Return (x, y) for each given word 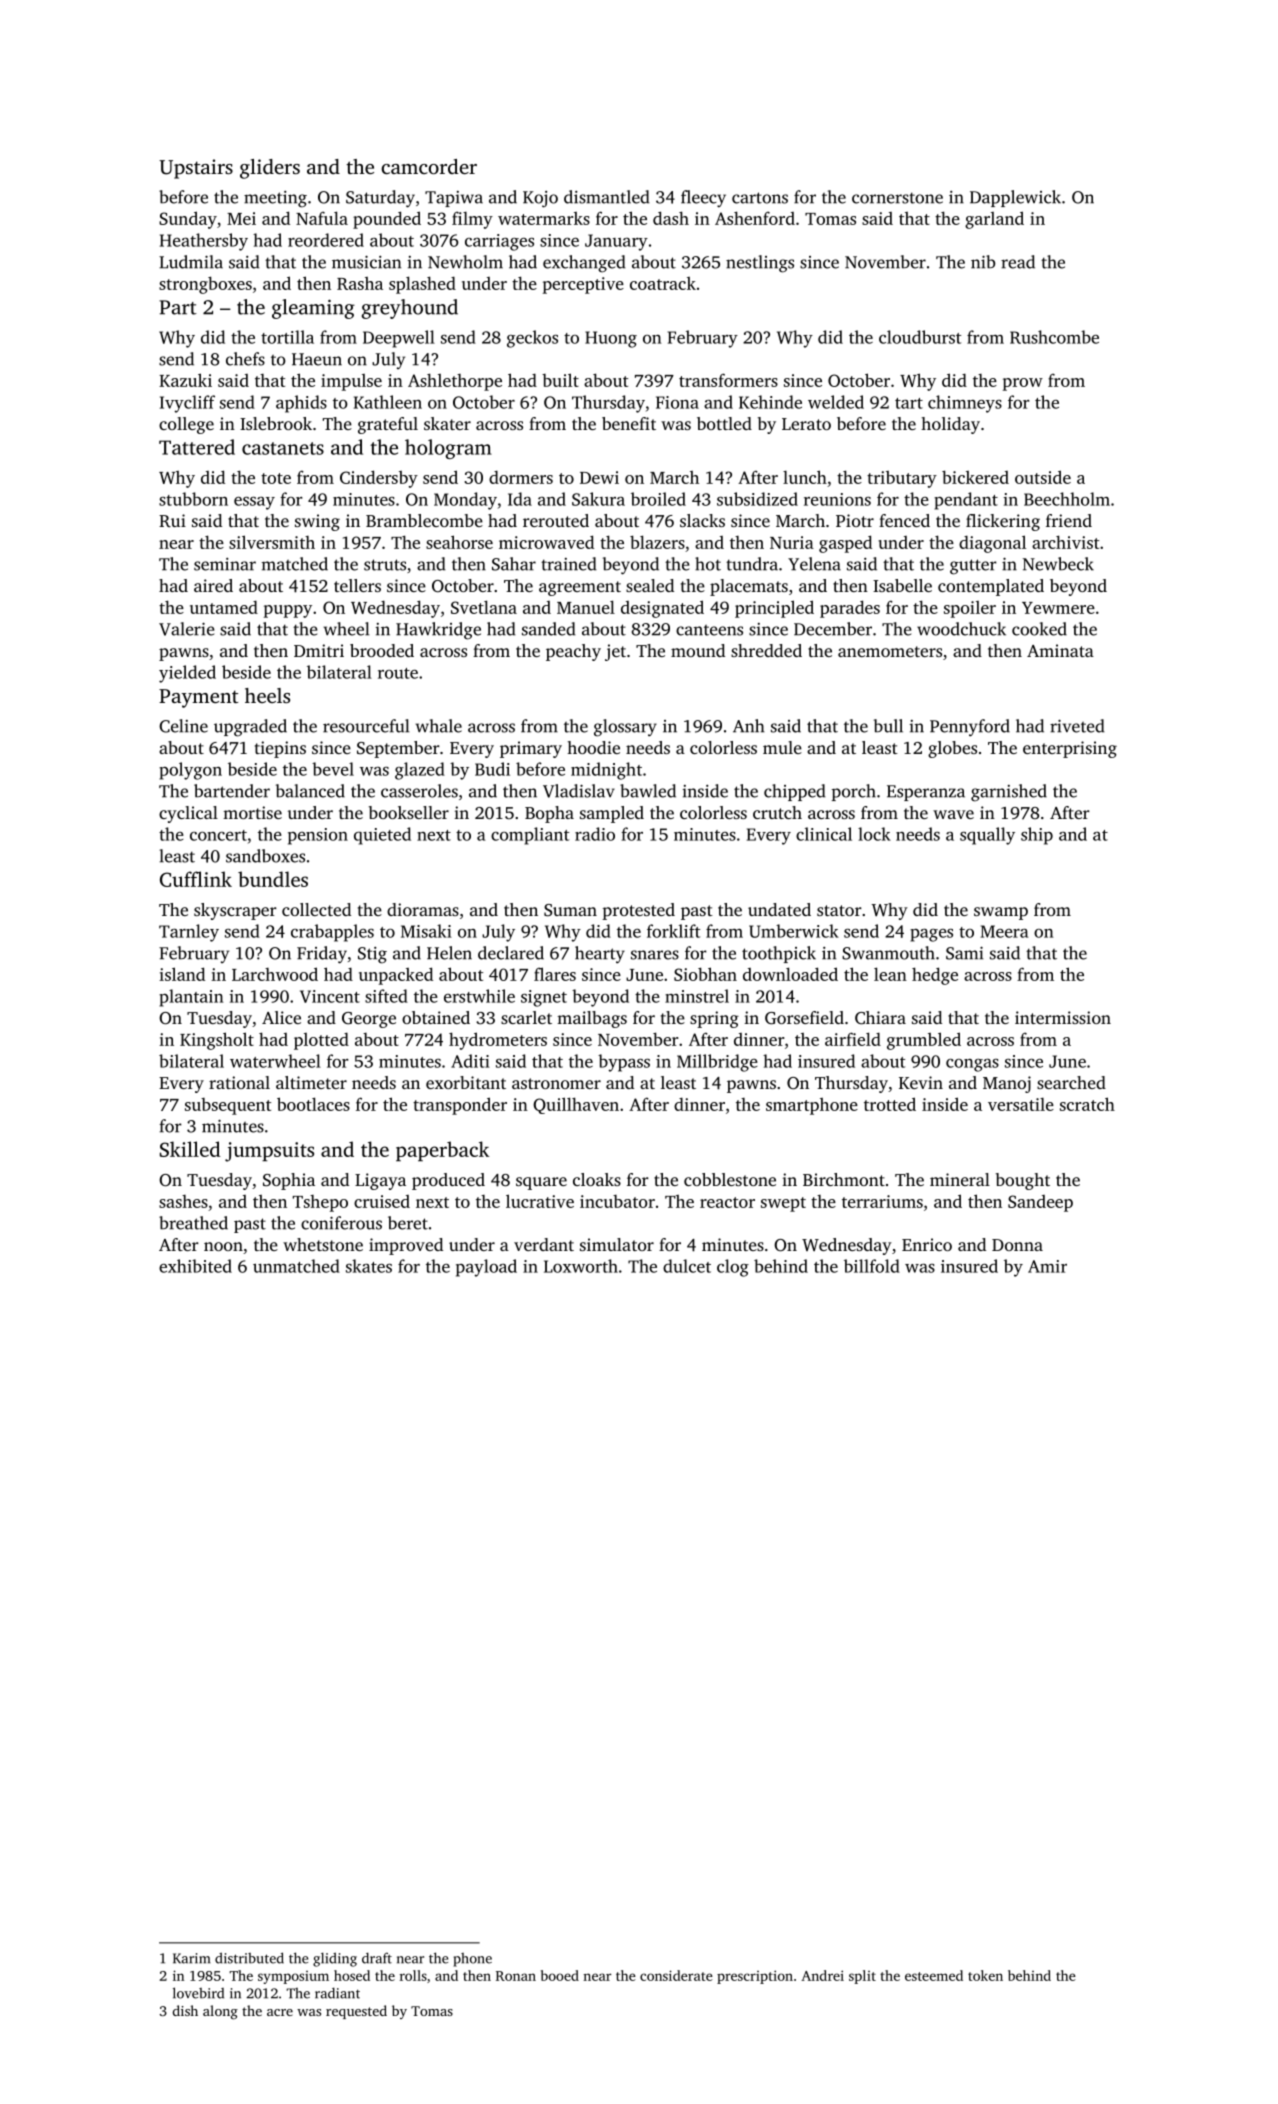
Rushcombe (1054, 337)
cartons (760, 198)
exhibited (195, 1266)
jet (615, 652)
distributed (249, 1958)
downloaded (790, 974)
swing (317, 522)
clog (733, 1268)
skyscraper (235, 911)
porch (854, 792)
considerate (676, 1975)
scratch (1087, 1104)
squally (987, 836)
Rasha (360, 283)
